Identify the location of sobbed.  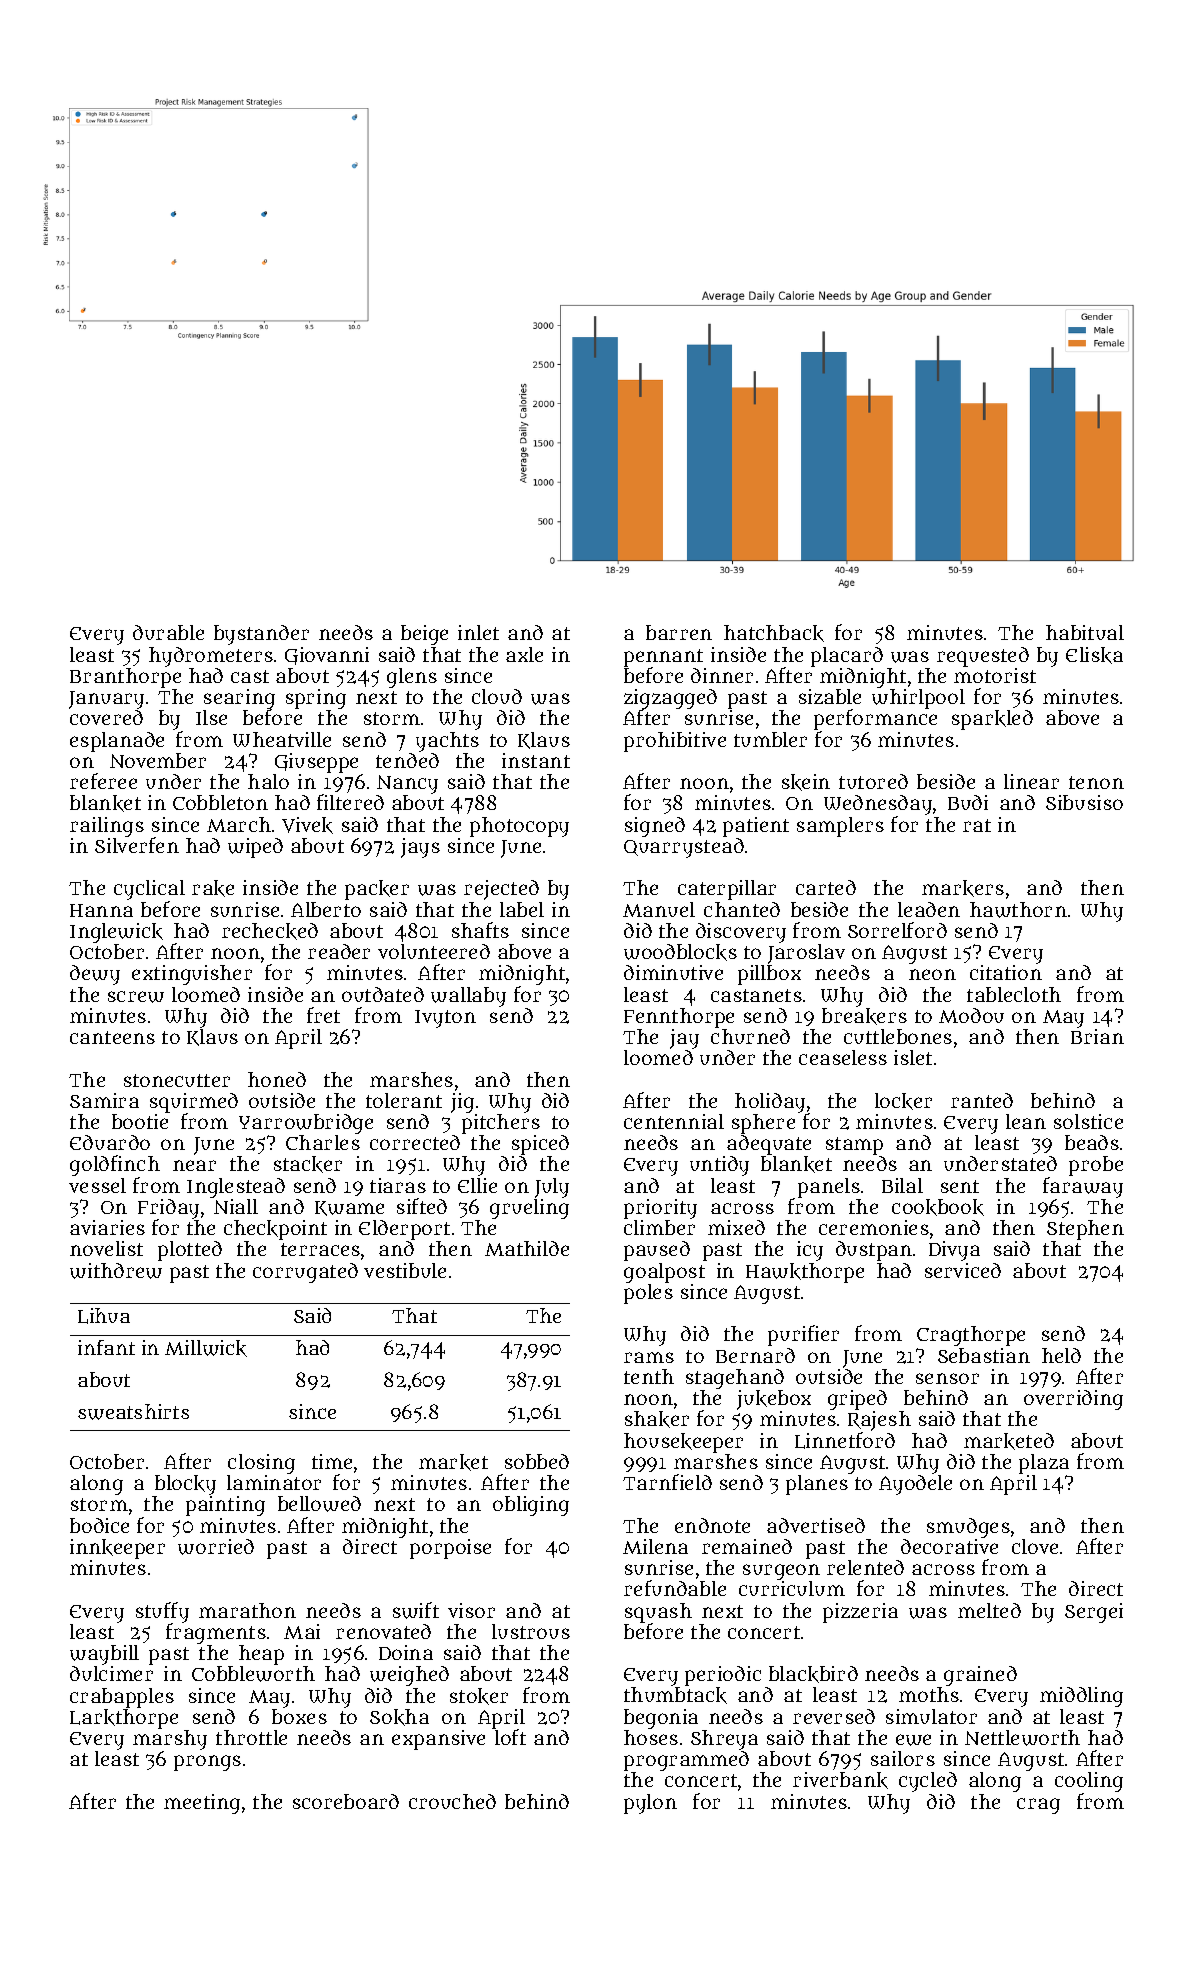
(537, 1461).
